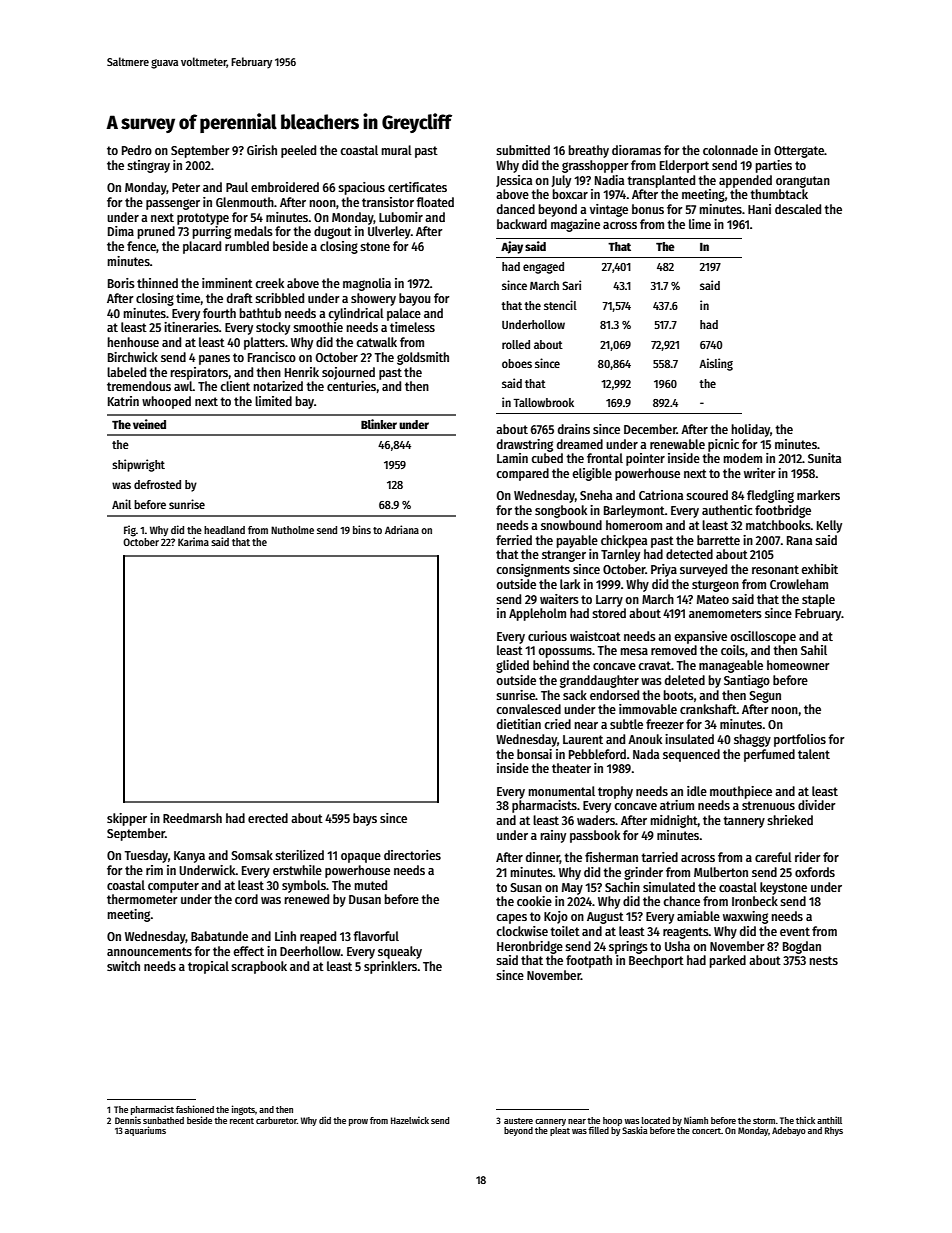 The image size is (952, 1233). What do you see at coordinates (517, 363) in the page?
I see `oboes` at bounding box center [517, 363].
